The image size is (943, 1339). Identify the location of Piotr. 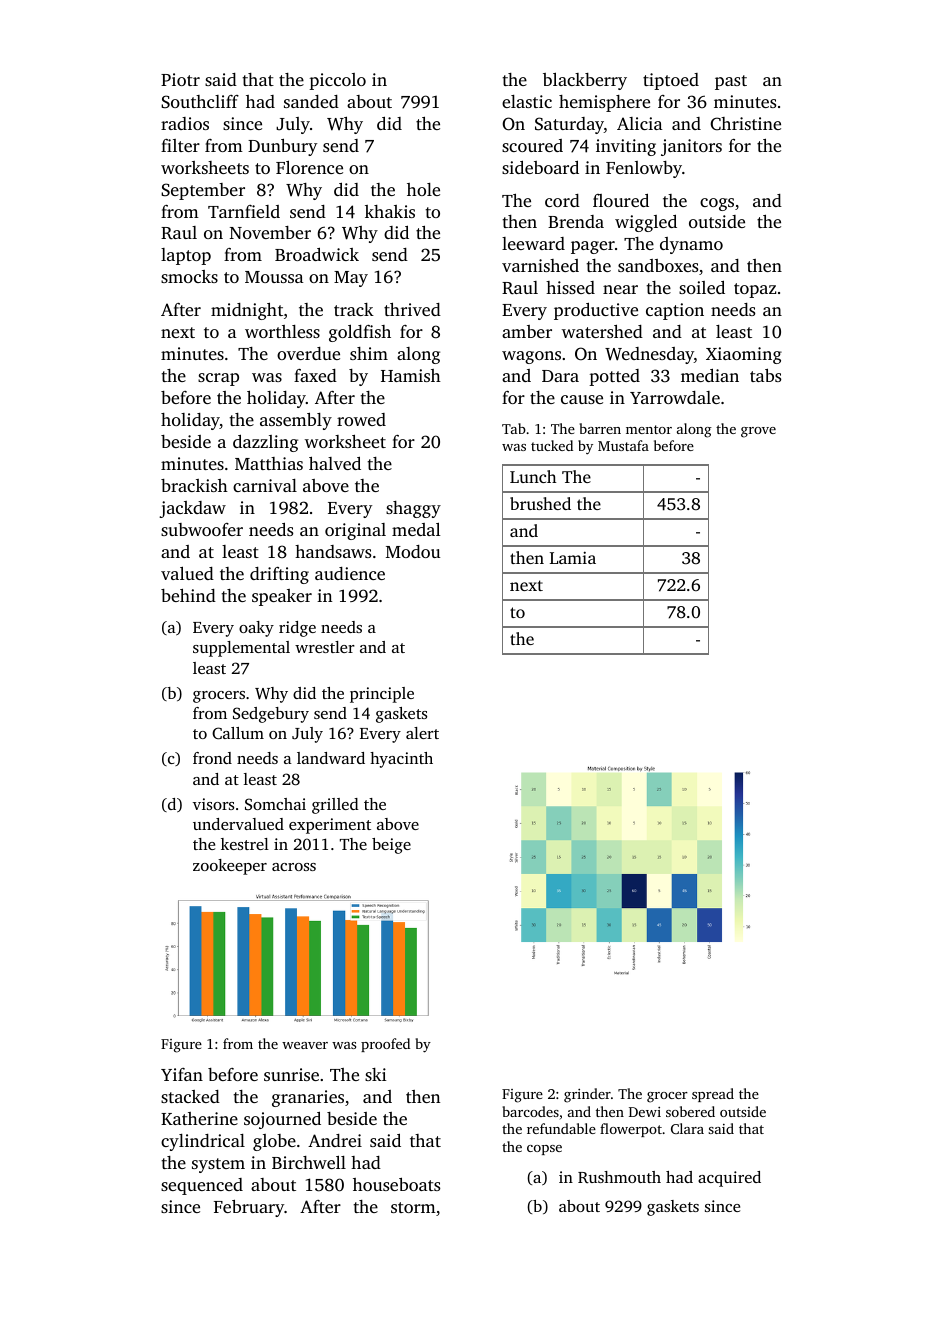
(180, 79).
